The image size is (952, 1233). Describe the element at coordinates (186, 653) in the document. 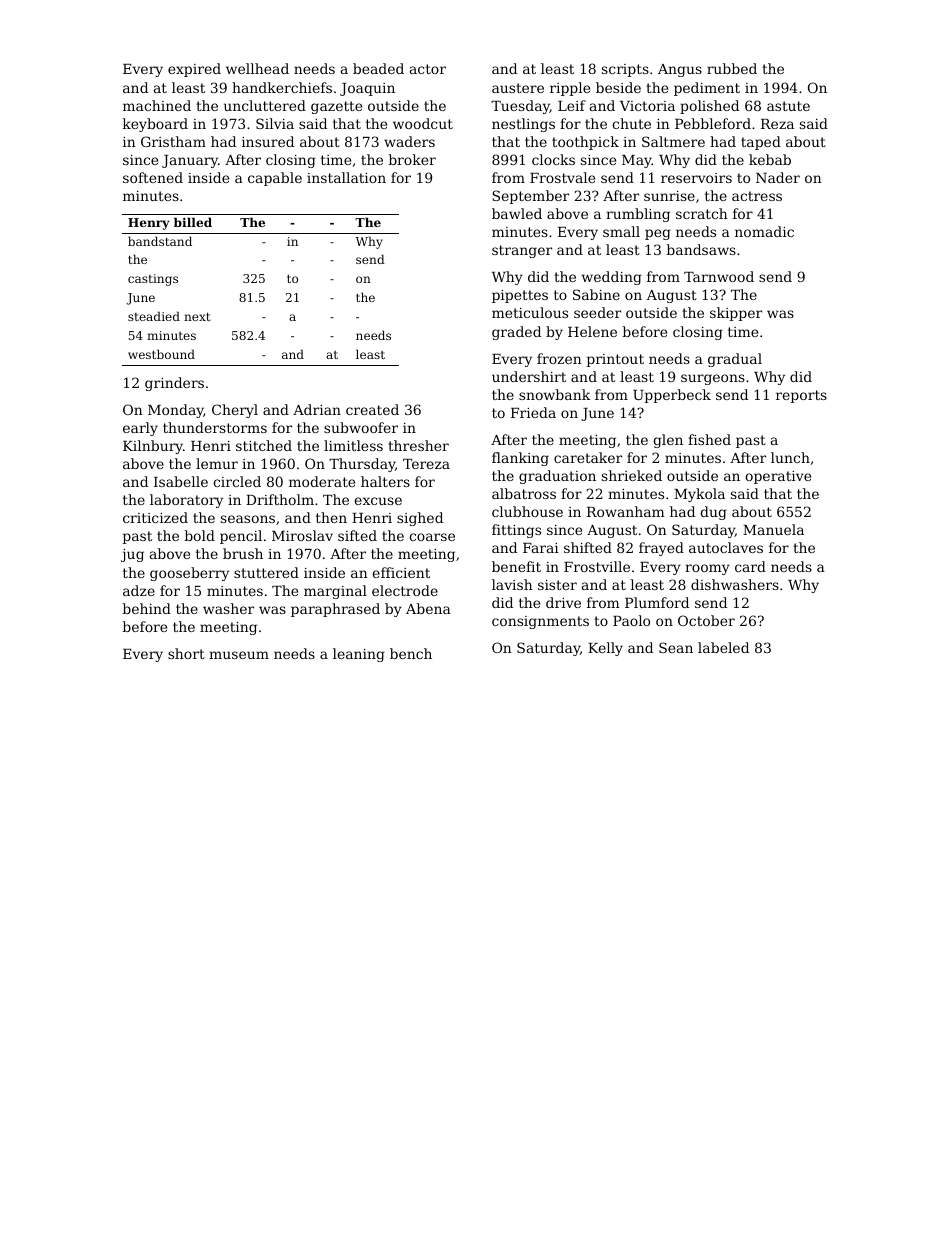

I see `short` at that location.
